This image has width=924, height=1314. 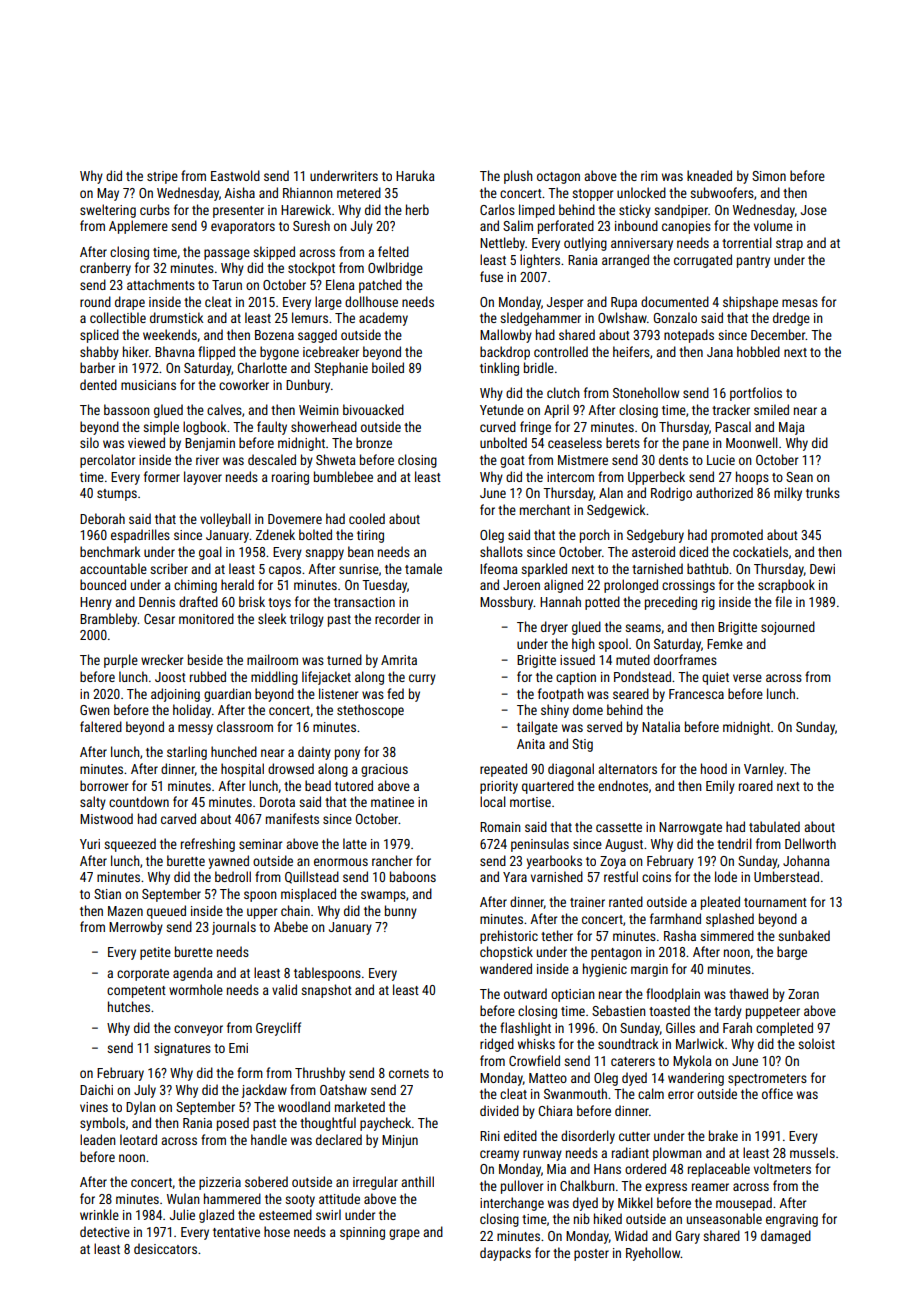 What do you see at coordinates (558, 178) in the image?
I see `octagon` at bounding box center [558, 178].
